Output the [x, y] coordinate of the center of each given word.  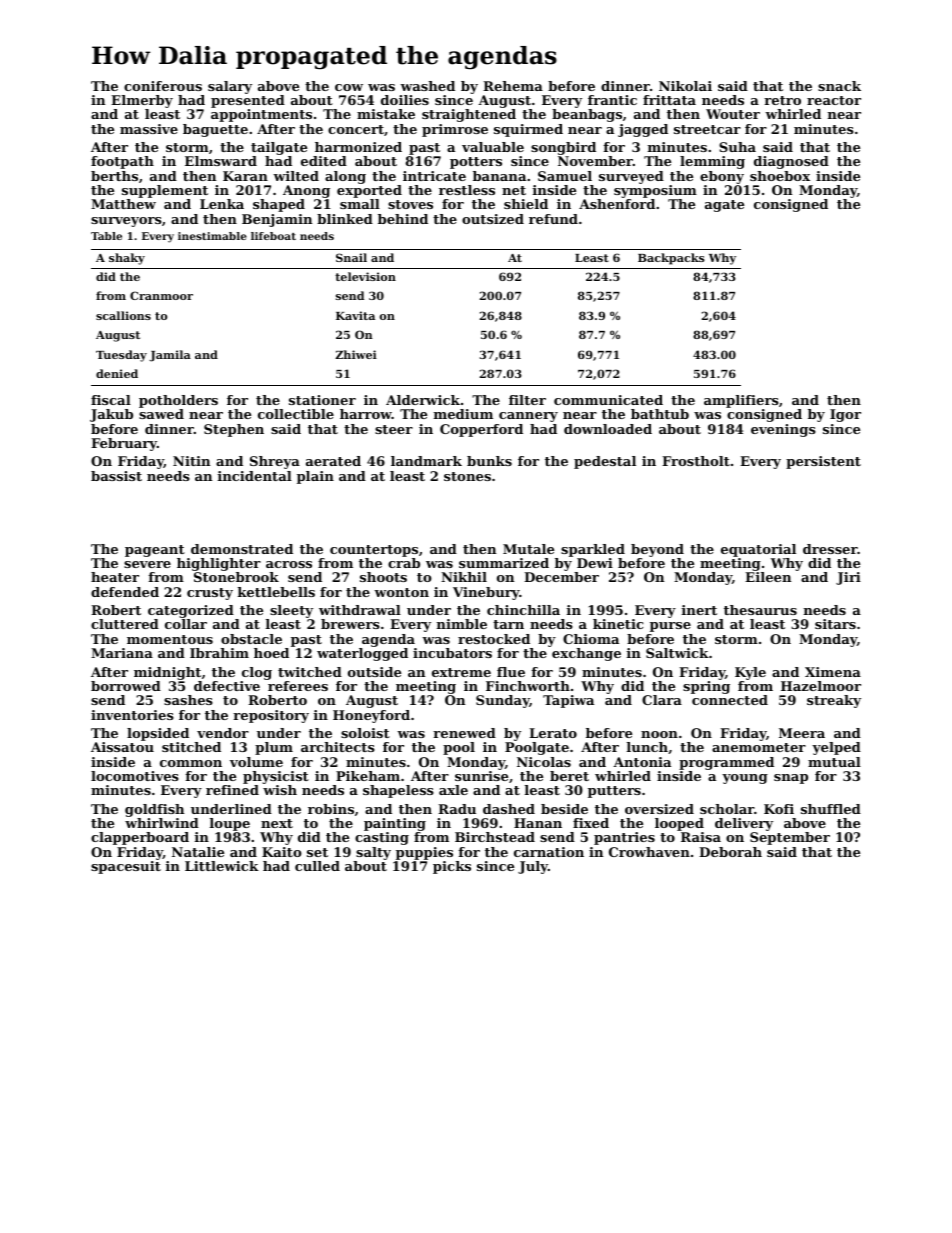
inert [699, 610]
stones [467, 476]
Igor [845, 415]
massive [149, 129]
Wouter [733, 114]
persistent [823, 462]
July [533, 867]
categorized [191, 611]
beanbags [587, 115]
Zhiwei [356, 354]
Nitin [191, 461]
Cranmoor [161, 295]
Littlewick [222, 866]
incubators [452, 653]
